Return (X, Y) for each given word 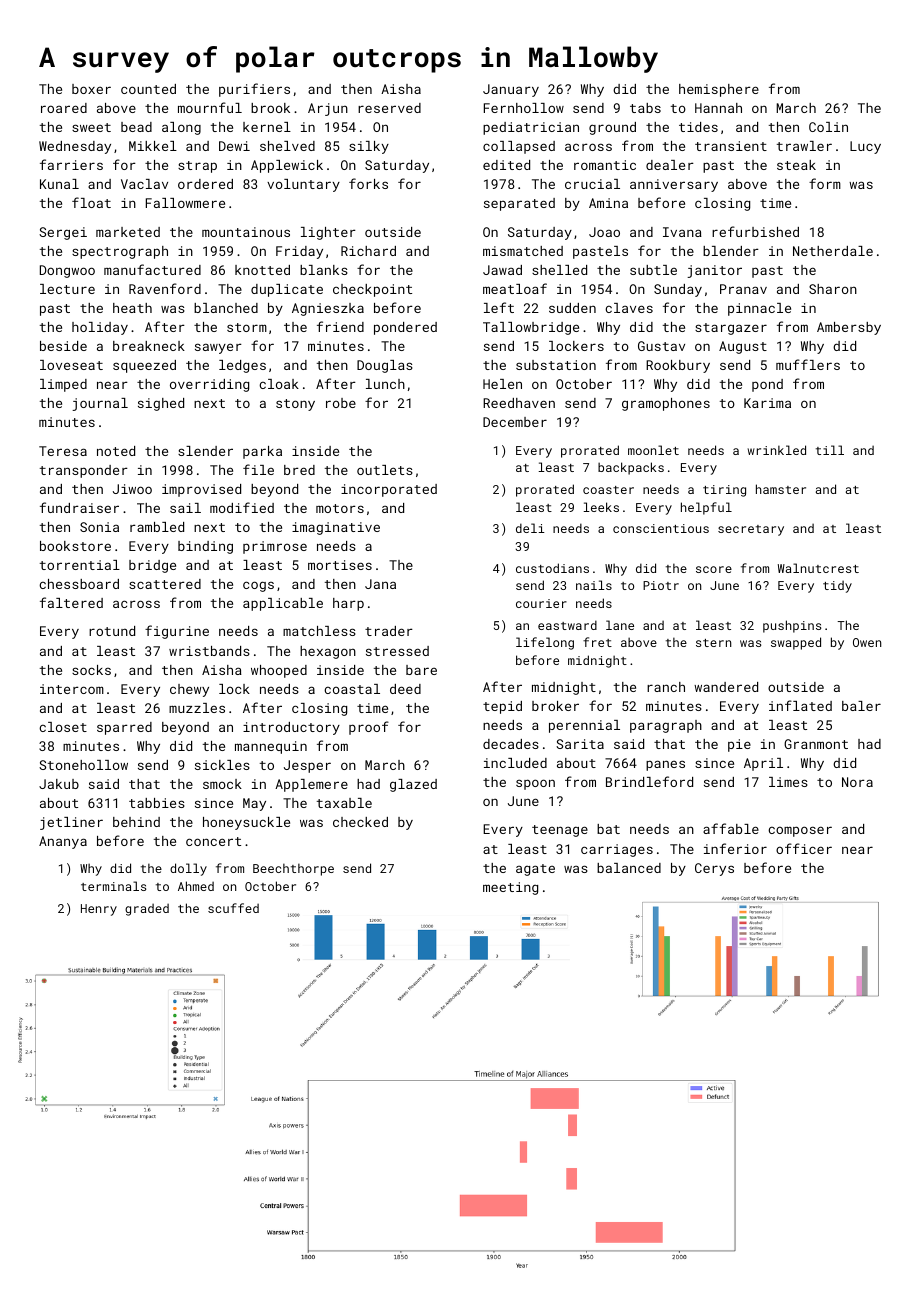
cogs (258, 586)
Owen (867, 642)
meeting (510, 888)
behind (136, 822)
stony (295, 405)
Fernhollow (524, 108)
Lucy (865, 147)
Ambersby (849, 328)
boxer (91, 89)
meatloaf (515, 288)
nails (594, 585)
